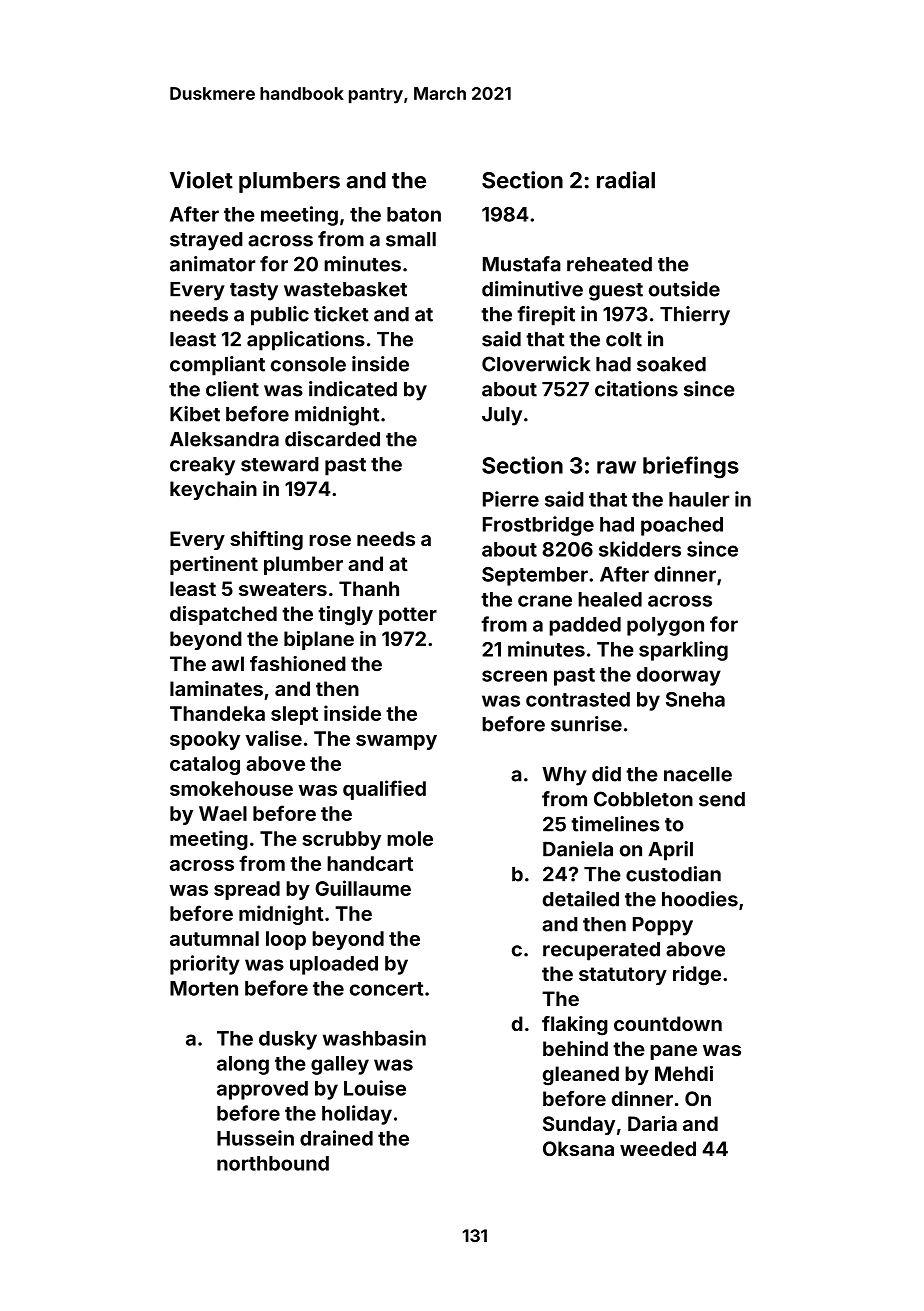 The image size is (924, 1311). What do you see at coordinates (375, 1088) in the page?
I see `Louise` at bounding box center [375, 1088].
